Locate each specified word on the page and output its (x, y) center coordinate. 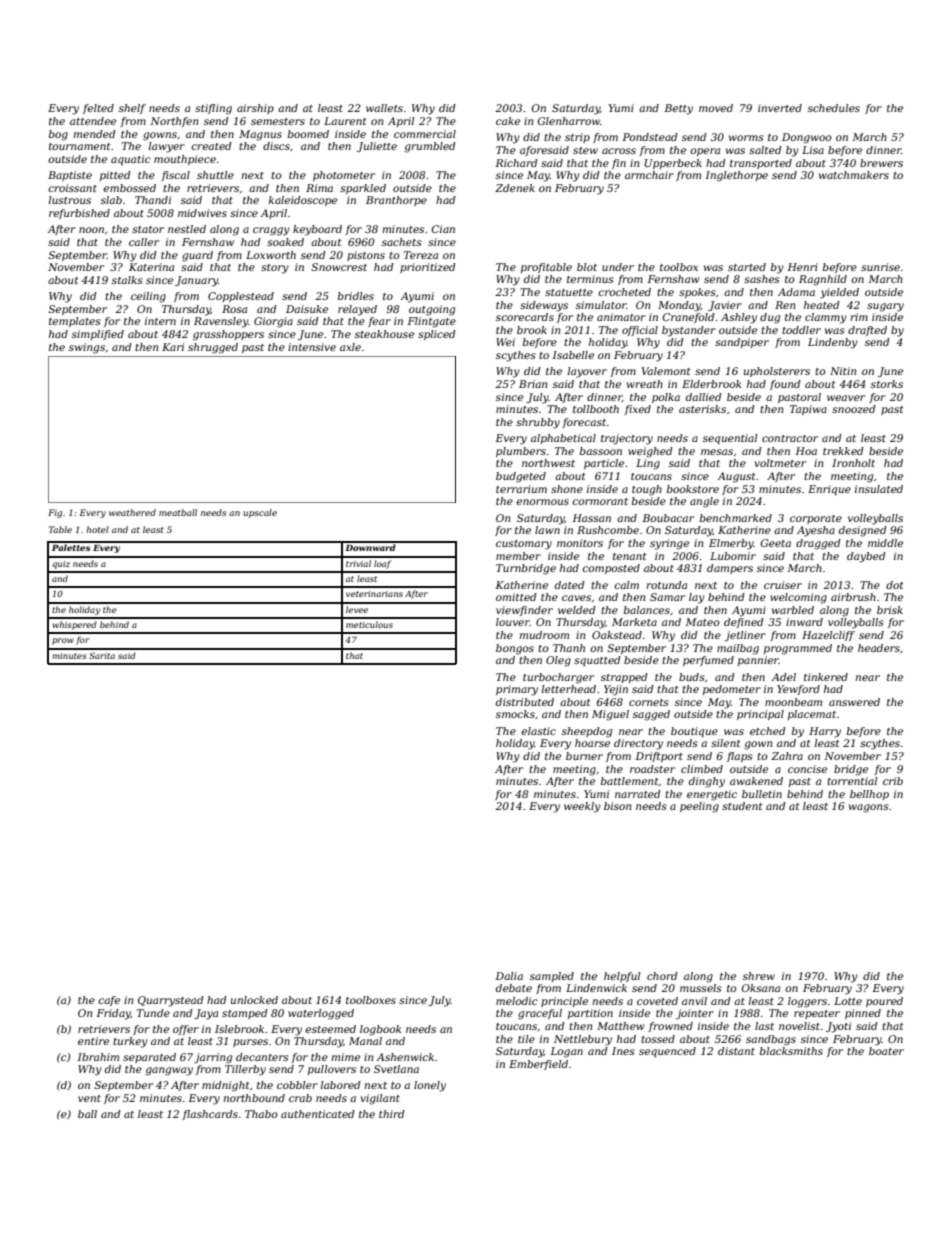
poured (884, 1002)
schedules (834, 108)
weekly (582, 807)
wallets (384, 108)
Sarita (102, 655)
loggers (807, 1002)
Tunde (153, 1013)
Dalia (509, 976)
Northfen (174, 122)
